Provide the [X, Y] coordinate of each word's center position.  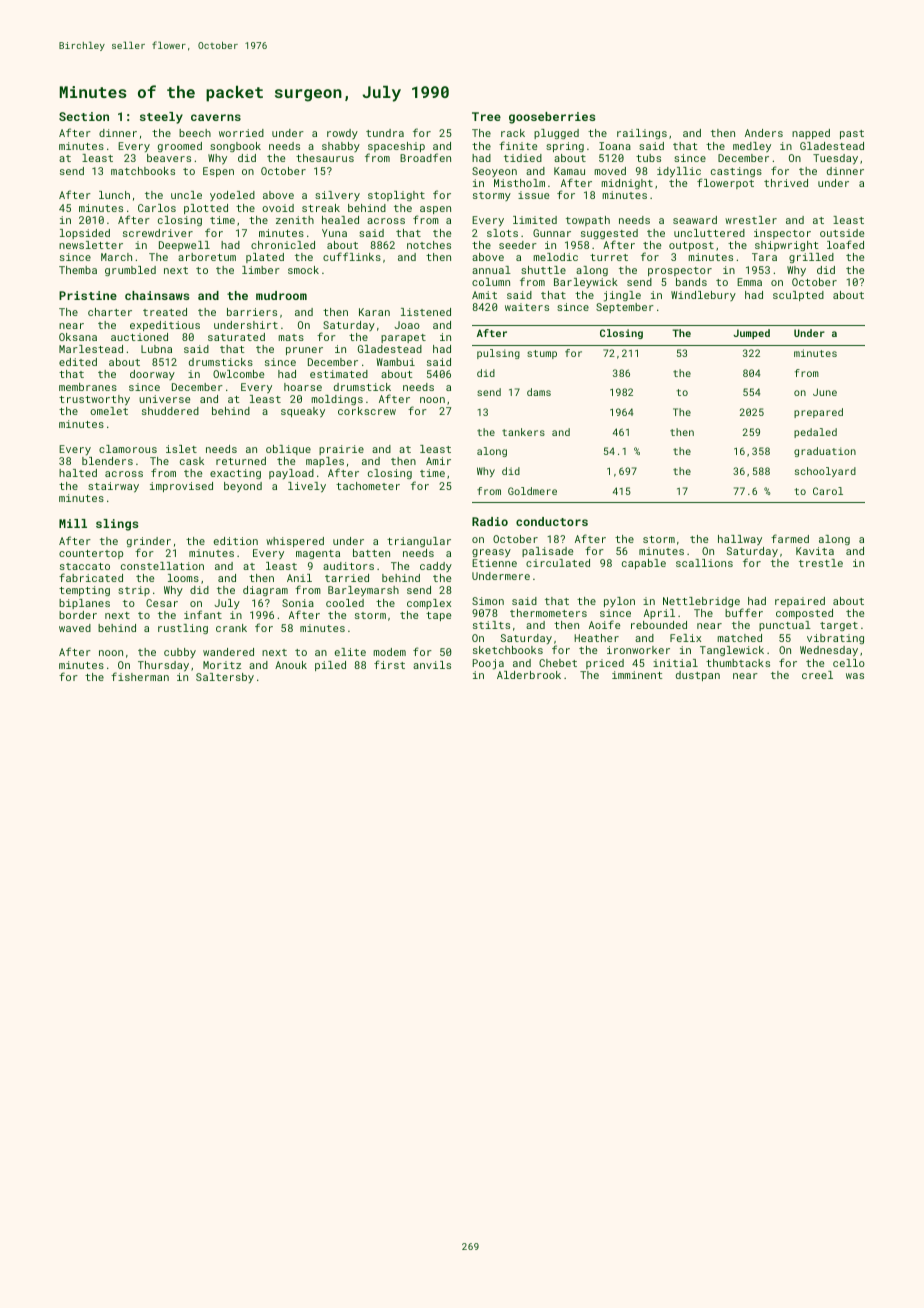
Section [84, 116]
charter [110, 312]
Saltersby [225, 678]
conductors [552, 521]
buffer [744, 612]
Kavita [815, 551]
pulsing [498, 354]
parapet [403, 338]
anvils [432, 665]
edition [235, 541]
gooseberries [552, 118]
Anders [764, 133]
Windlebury [703, 296]
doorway [152, 375]
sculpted [798, 296]
